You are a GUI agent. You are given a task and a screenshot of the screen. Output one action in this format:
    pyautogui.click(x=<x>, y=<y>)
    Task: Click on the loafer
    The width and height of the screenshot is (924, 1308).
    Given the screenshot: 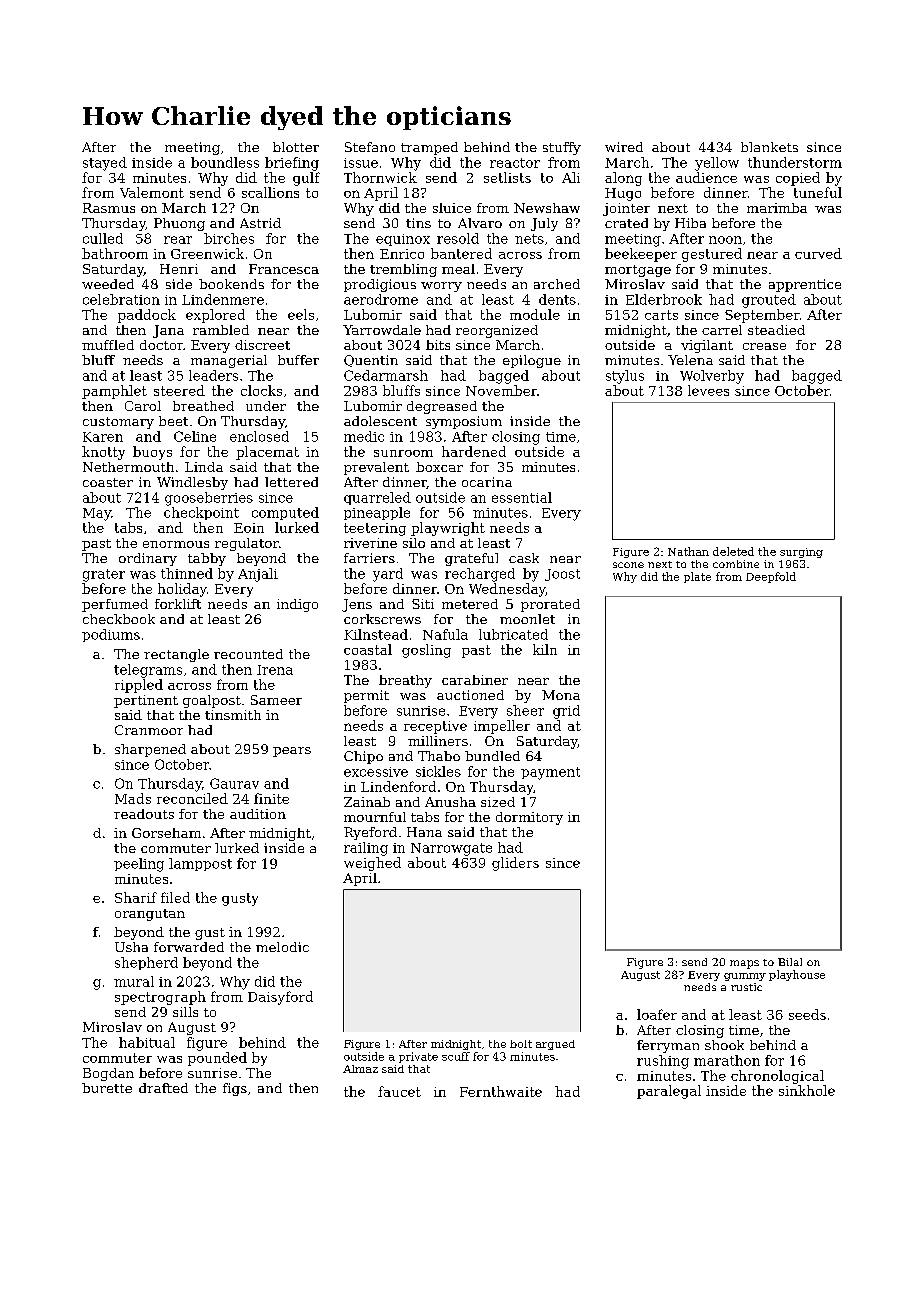 What is the action you would take?
    pyautogui.click(x=657, y=1014)
